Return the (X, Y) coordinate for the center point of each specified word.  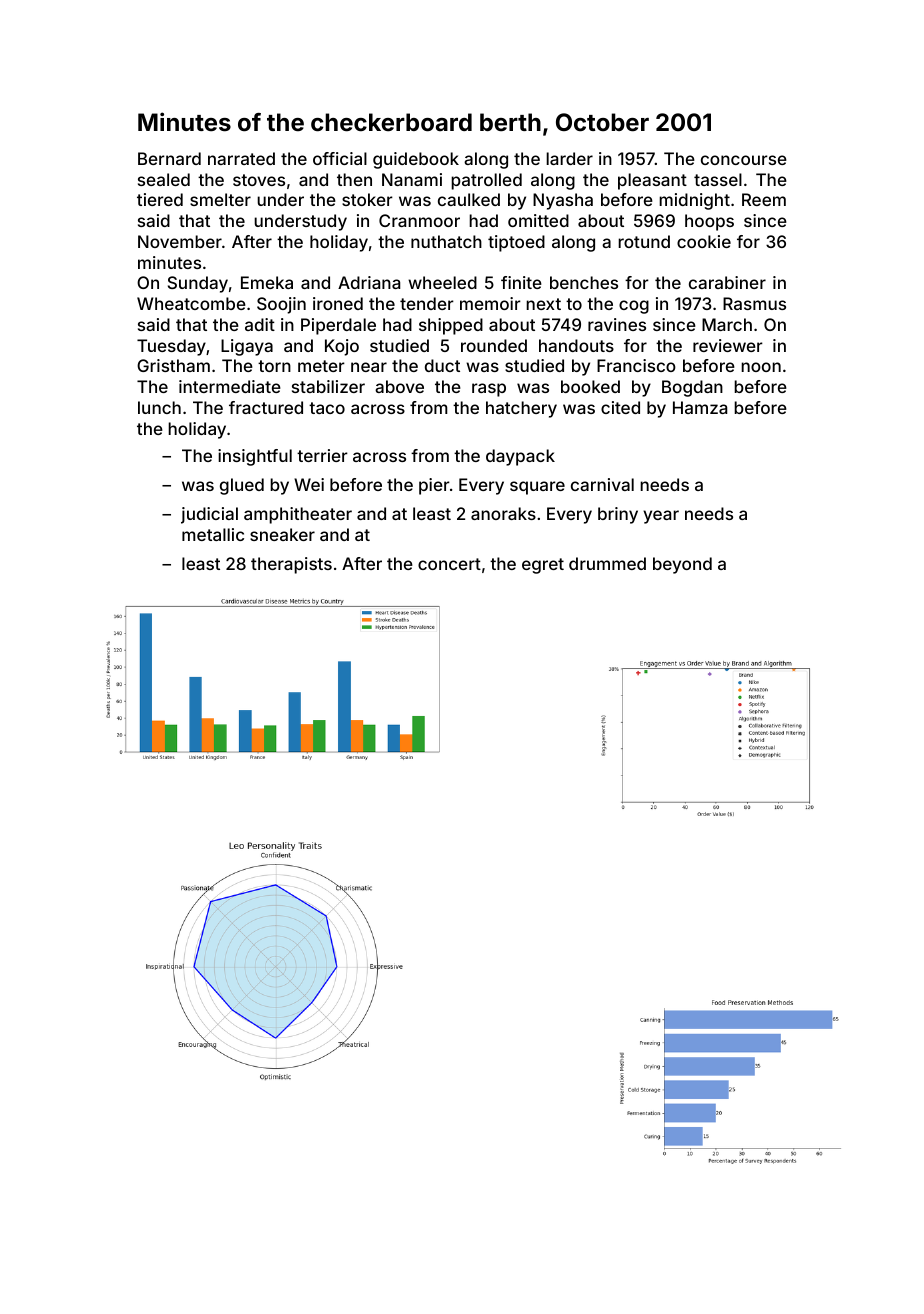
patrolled (486, 181)
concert (449, 564)
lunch (159, 407)
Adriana (369, 282)
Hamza (700, 407)
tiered (160, 199)
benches (584, 282)
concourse (744, 160)
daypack (520, 457)
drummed (607, 563)
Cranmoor (419, 220)
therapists (291, 565)
